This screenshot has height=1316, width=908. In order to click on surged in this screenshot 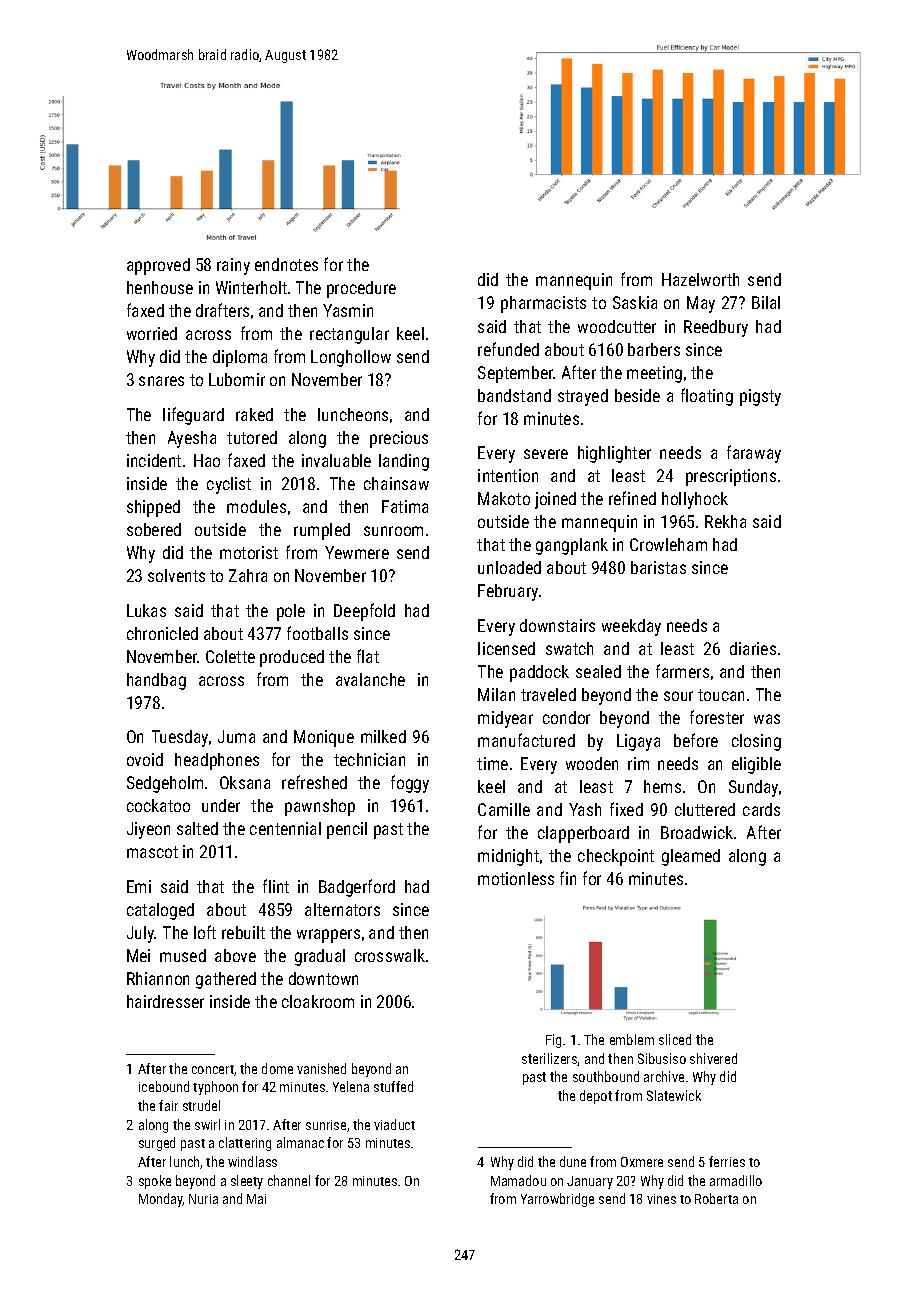, I will do `click(157, 1144)`.
